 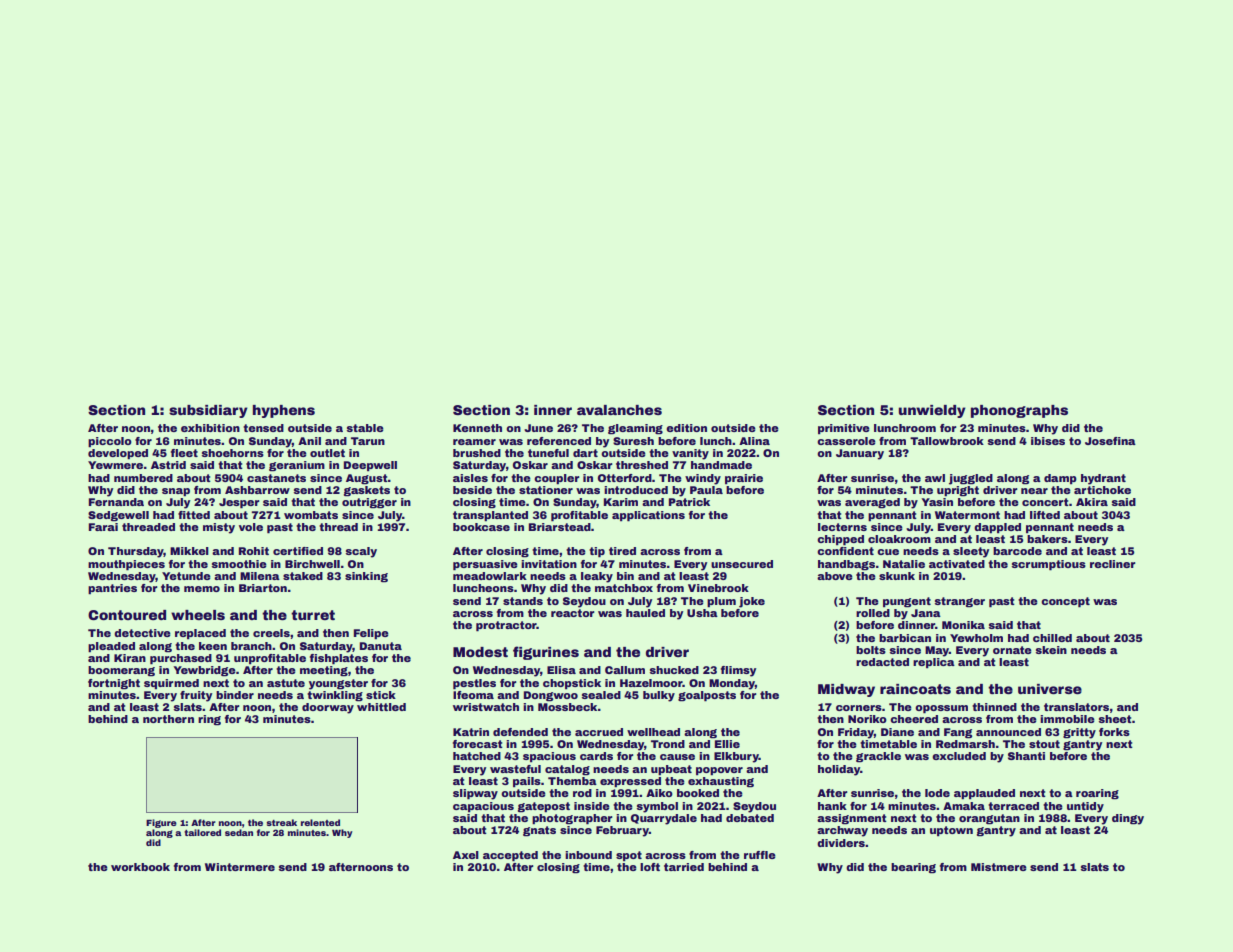 I want to click on universe, so click(x=1050, y=689).
